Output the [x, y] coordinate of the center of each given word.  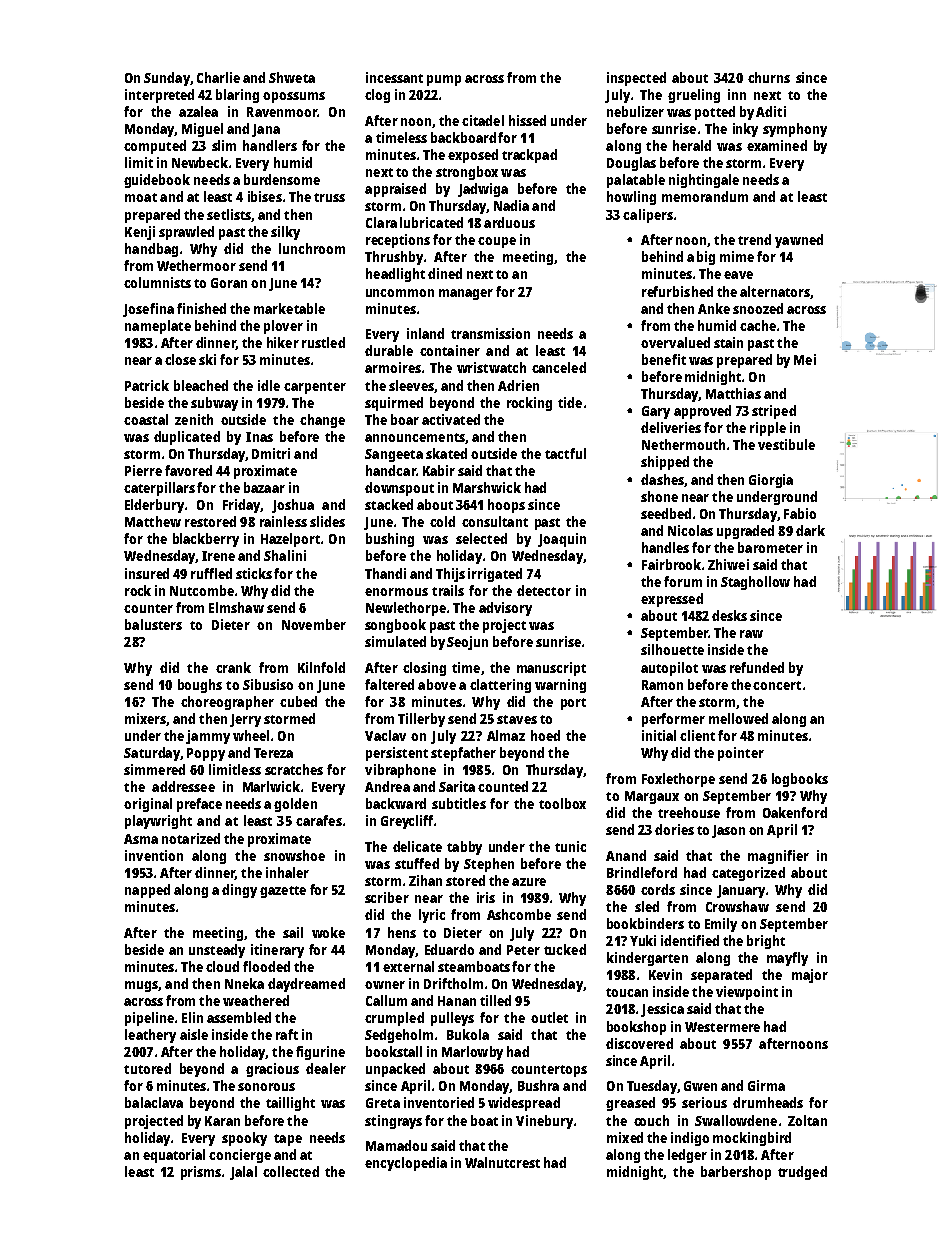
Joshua [293, 506]
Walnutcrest [502, 1162]
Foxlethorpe [678, 780]
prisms [201, 1173]
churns [769, 77]
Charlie [218, 77]
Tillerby [421, 720]
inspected [636, 79]
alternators [775, 291]
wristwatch [491, 367]
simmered [154, 769]
